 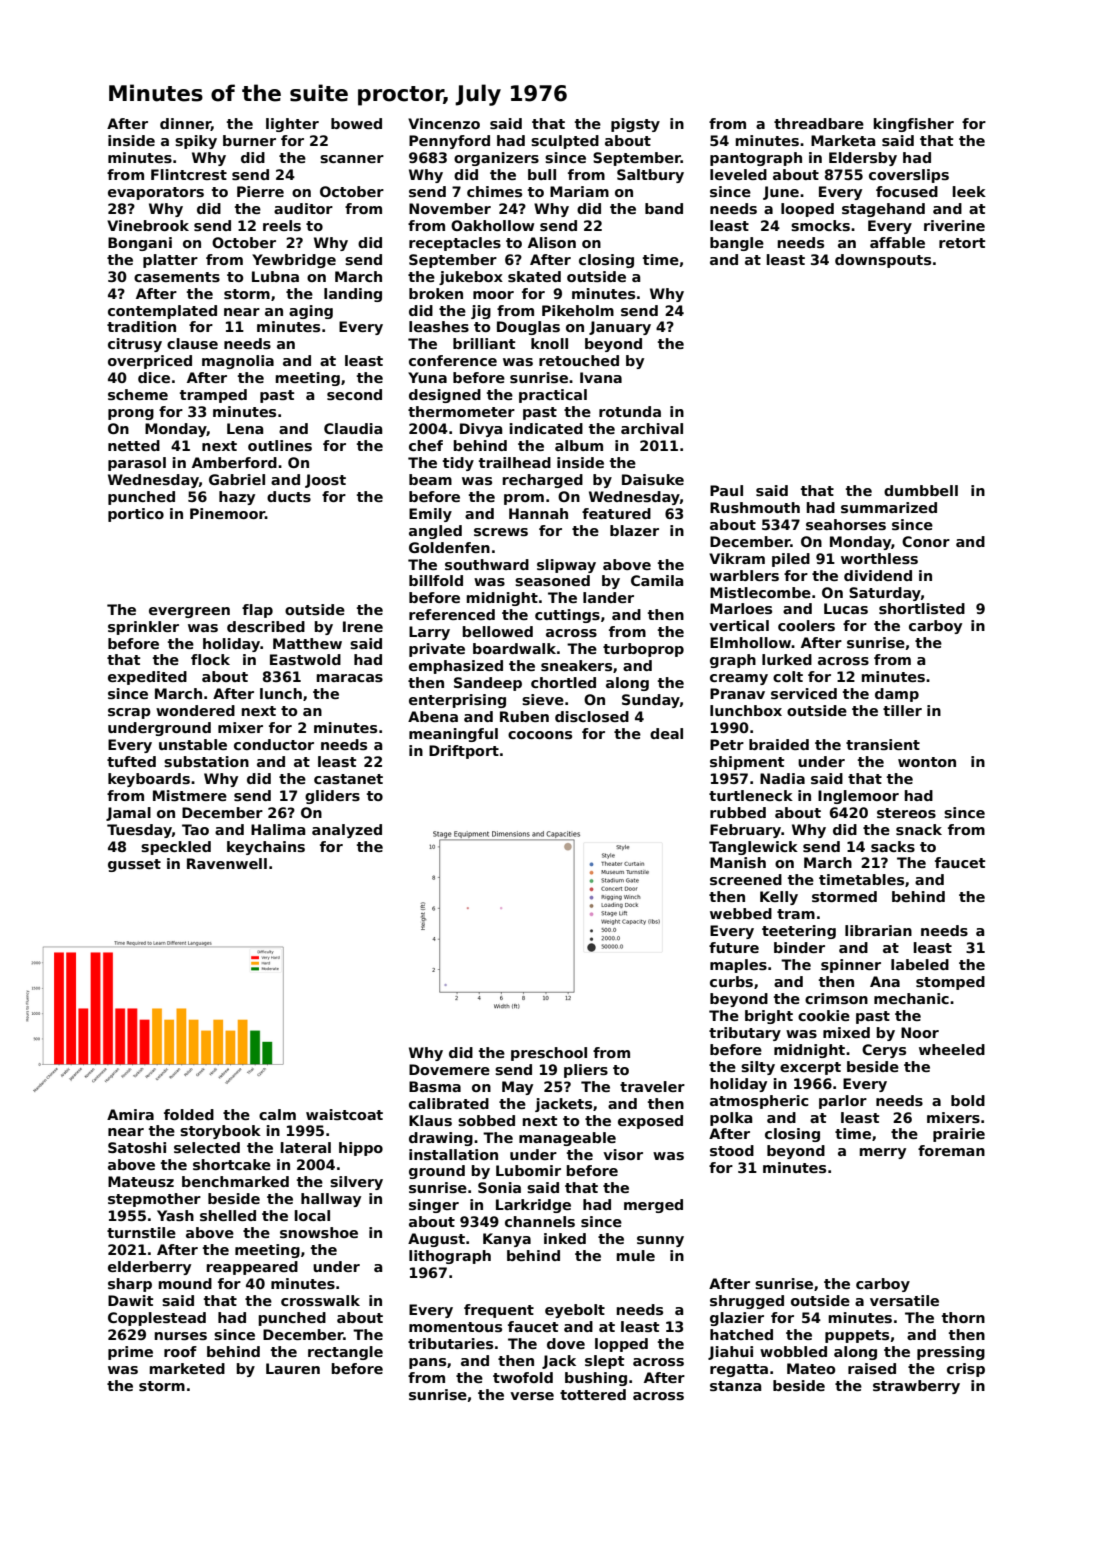 I want to click on slept, so click(x=604, y=1362).
